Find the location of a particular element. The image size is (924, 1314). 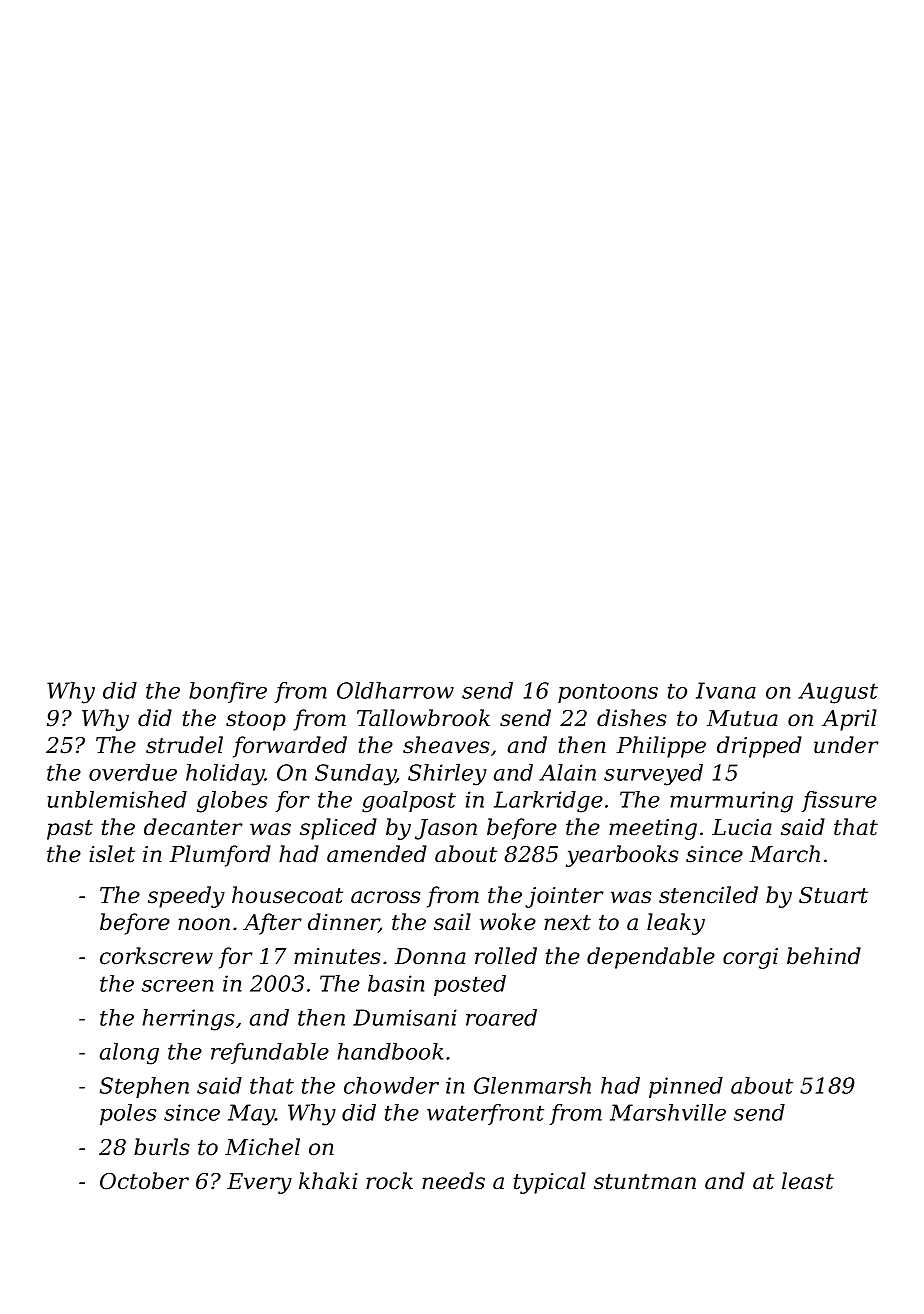

sail is located at coordinates (452, 922).
